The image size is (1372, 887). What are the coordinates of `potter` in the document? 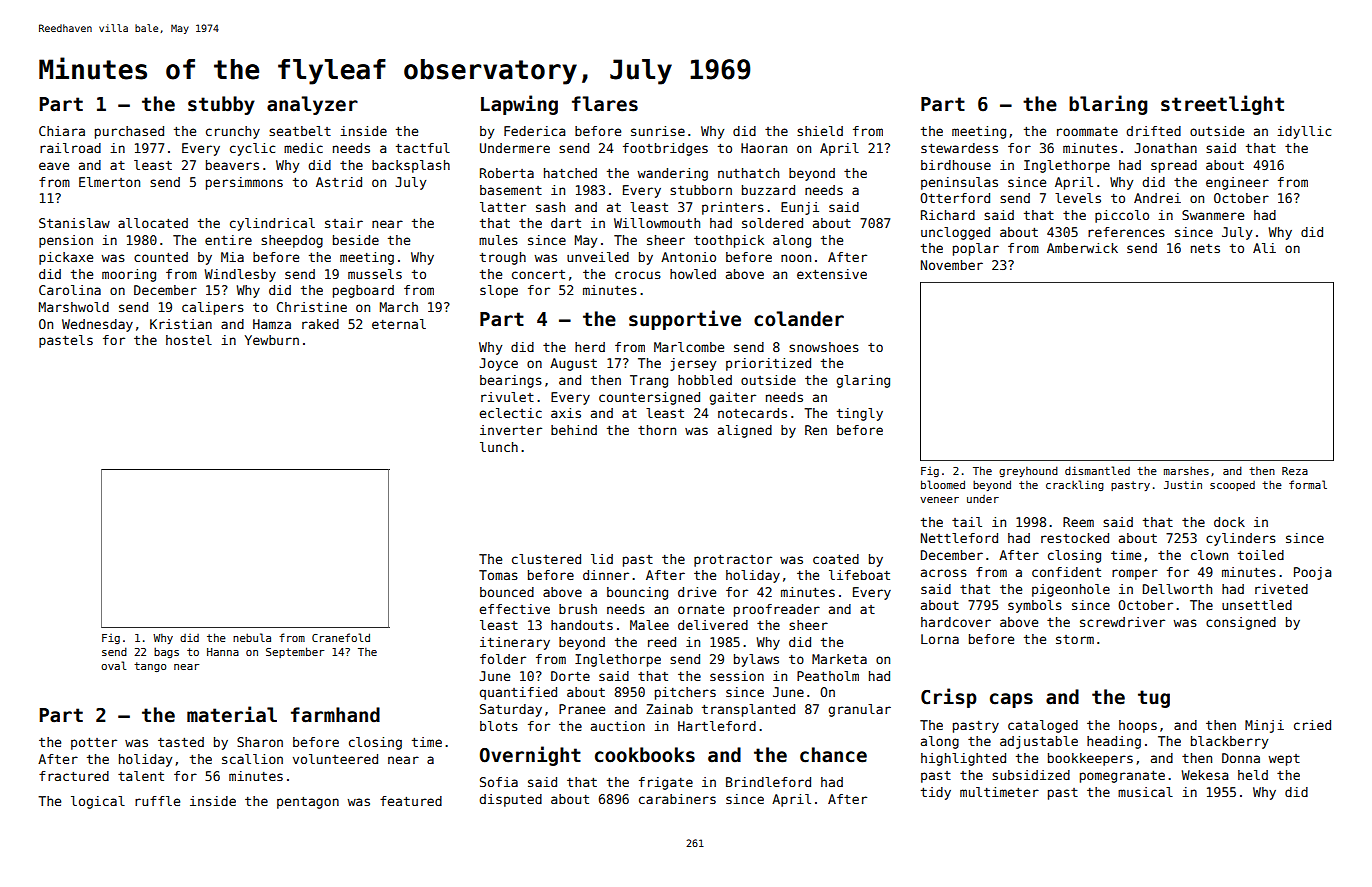 It's located at (94, 744).
